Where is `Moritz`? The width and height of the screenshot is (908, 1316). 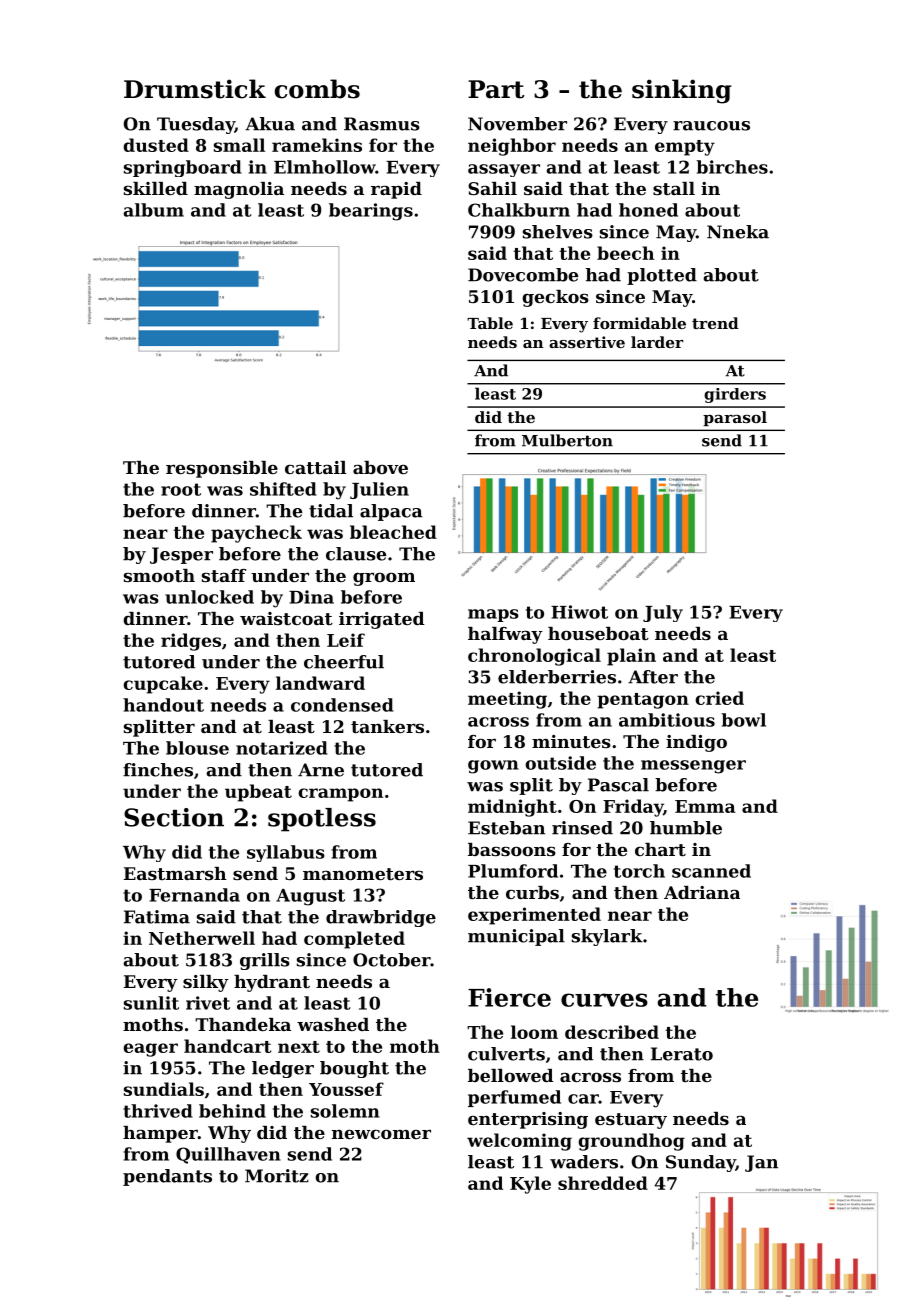 Moritz is located at coordinates (277, 1176).
